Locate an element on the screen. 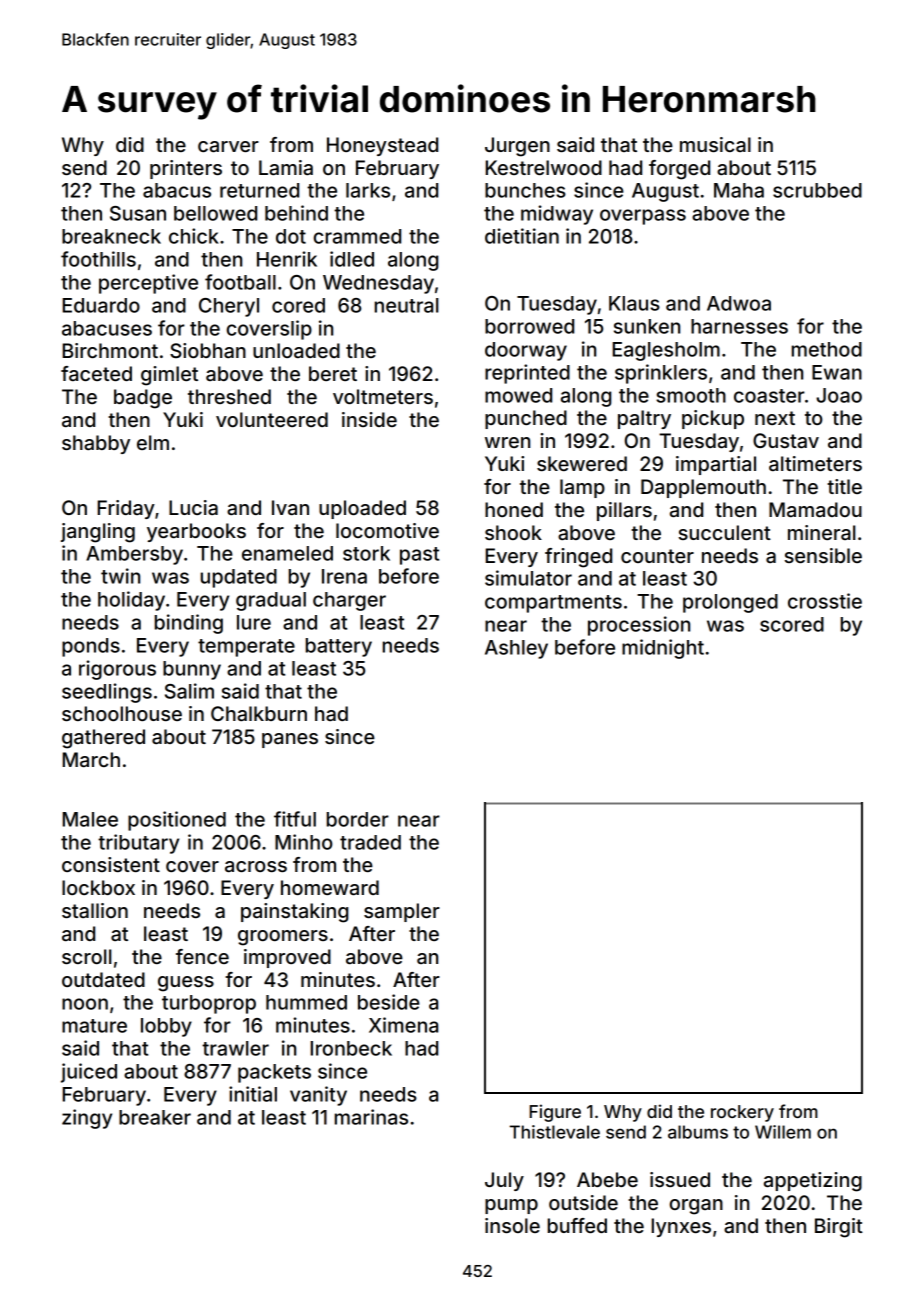  borrowed is located at coordinates (529, 326).
